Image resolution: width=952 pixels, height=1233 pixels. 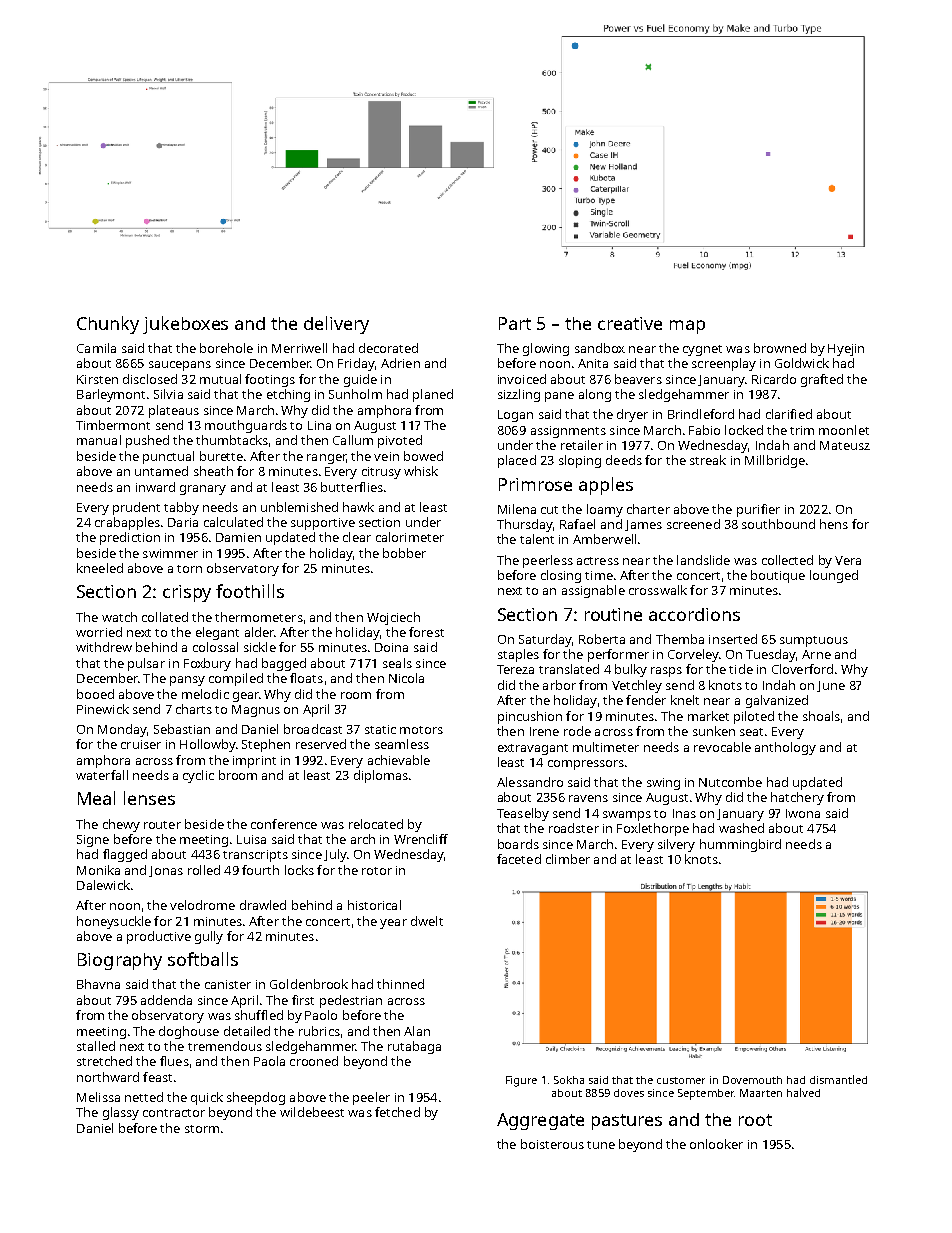 I want to click on Fabio, so click(x=704, y=430).
